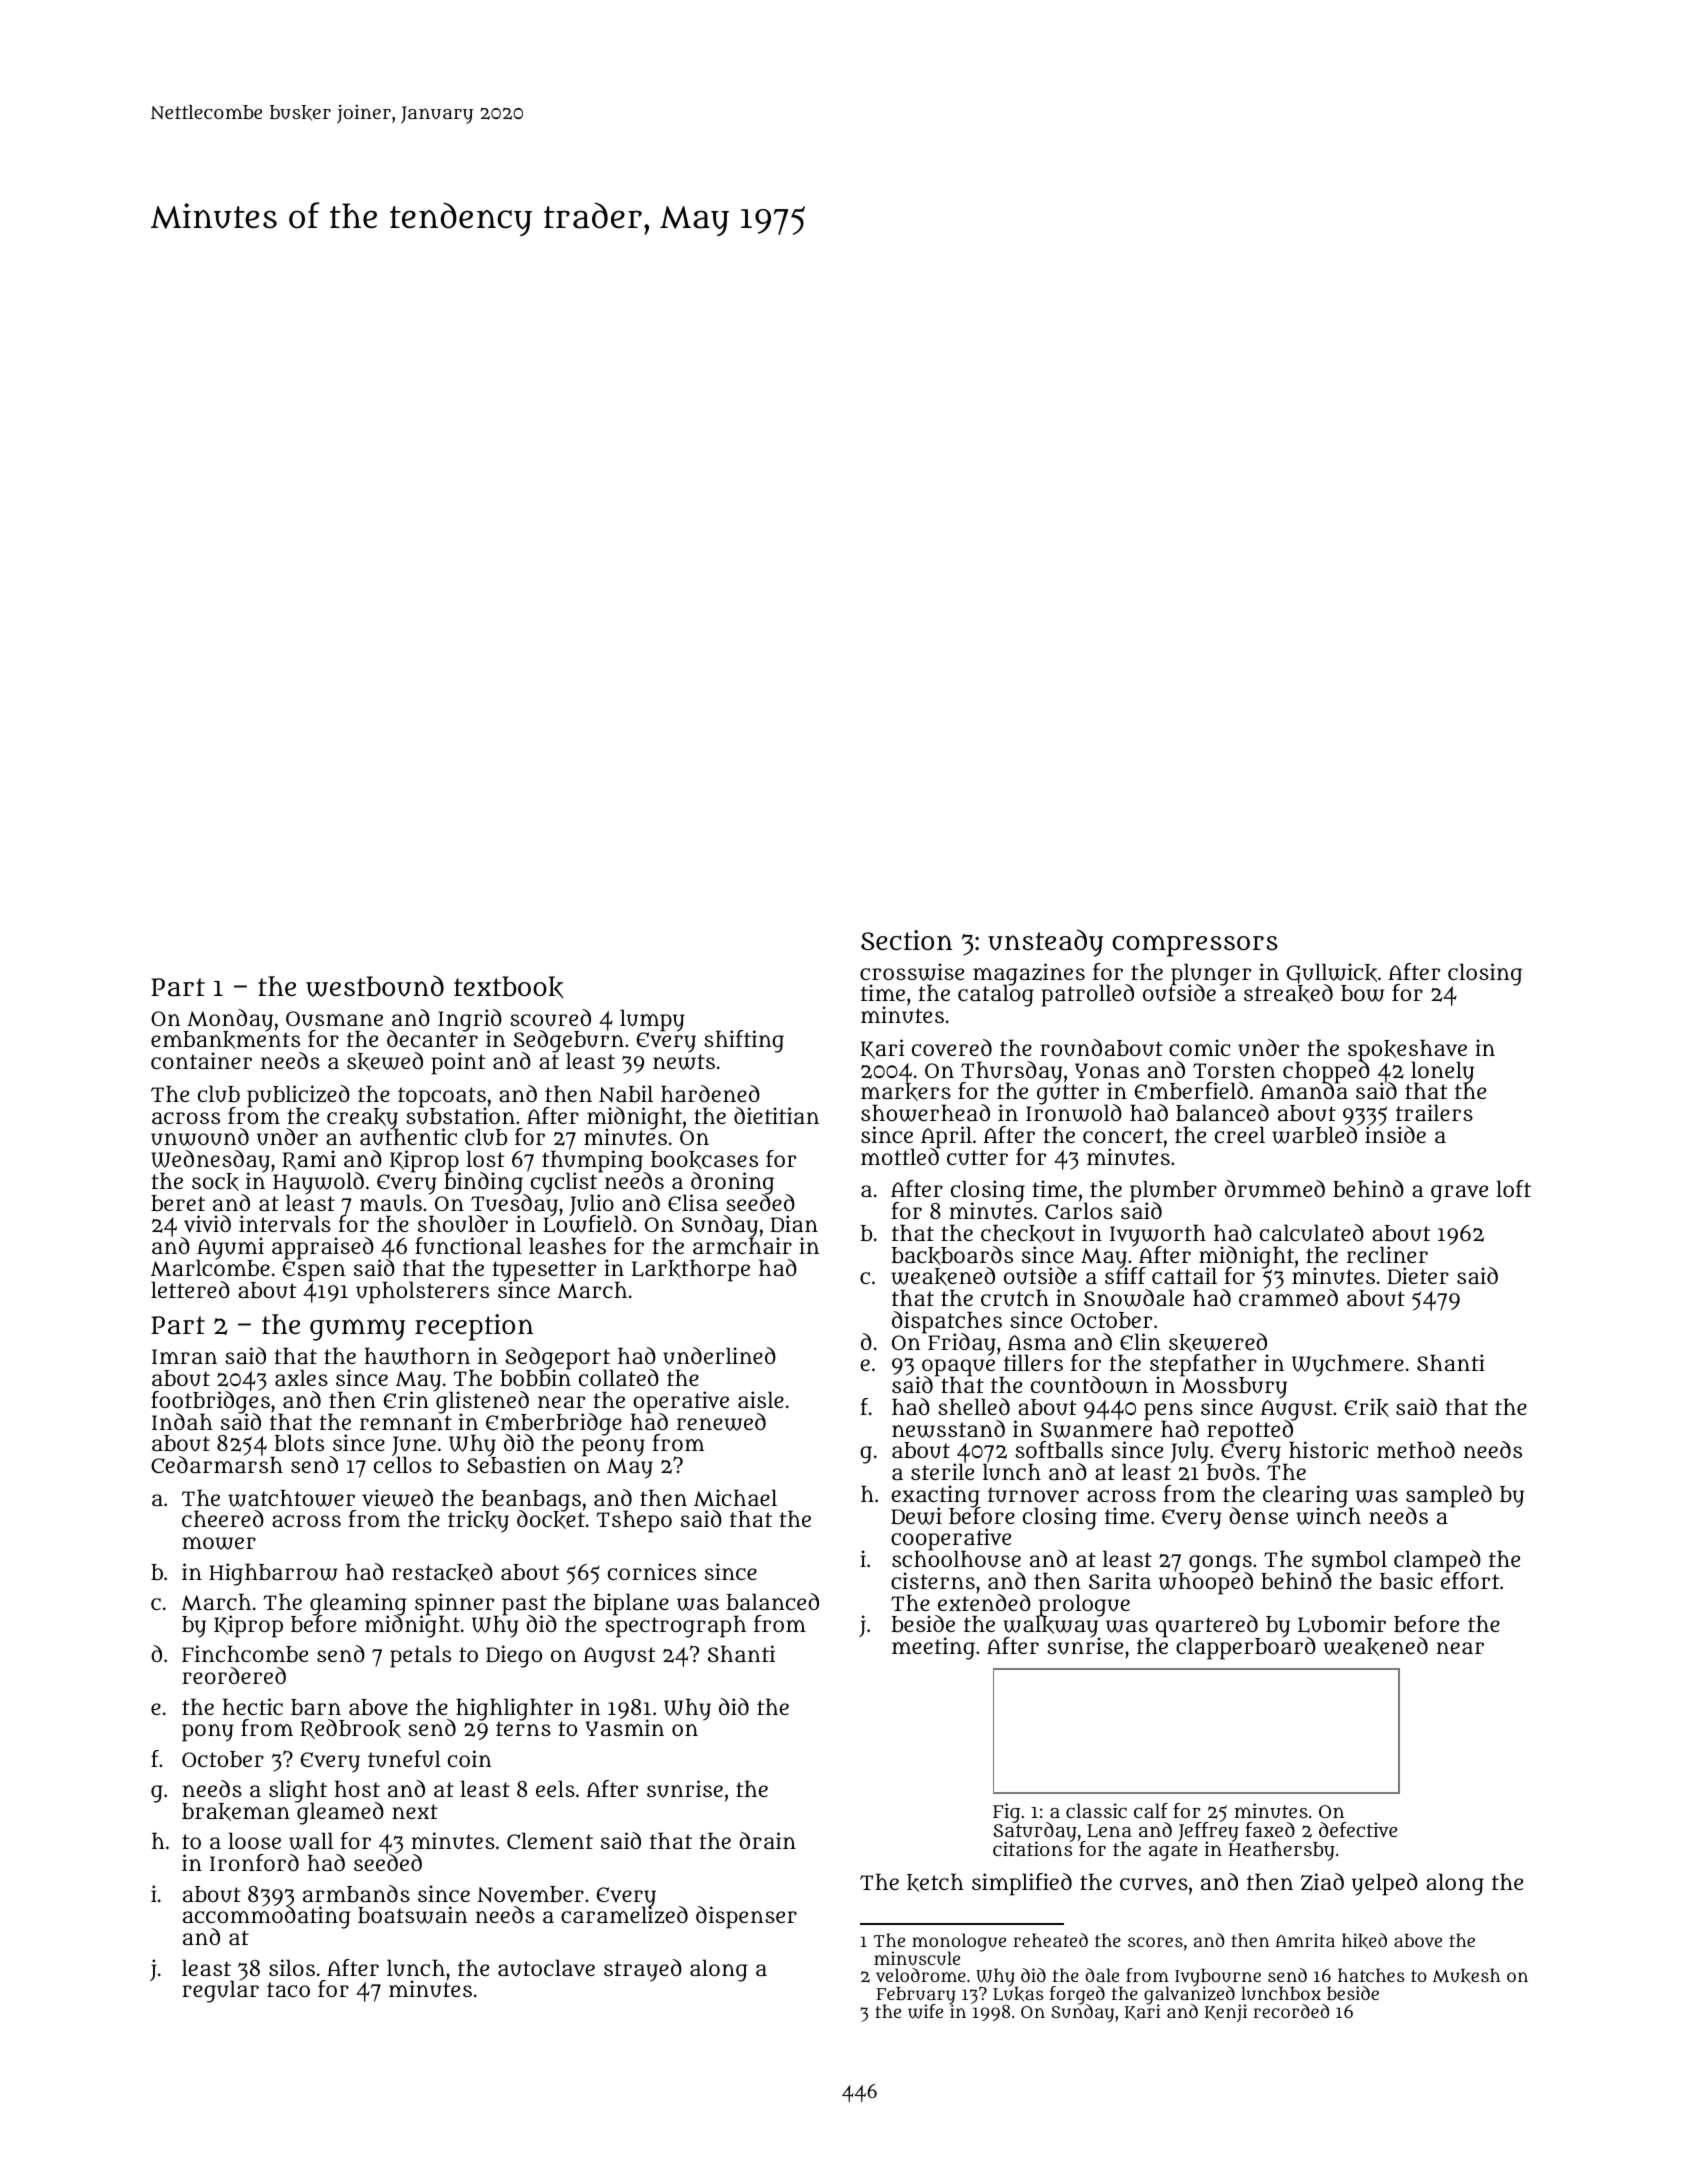 The height and width of the screenshot is (2178, 1683). What do you see at coordinates (1349, 1561) in the screenshot?
I see `symbol` at bounding box center [1349, 1561].
